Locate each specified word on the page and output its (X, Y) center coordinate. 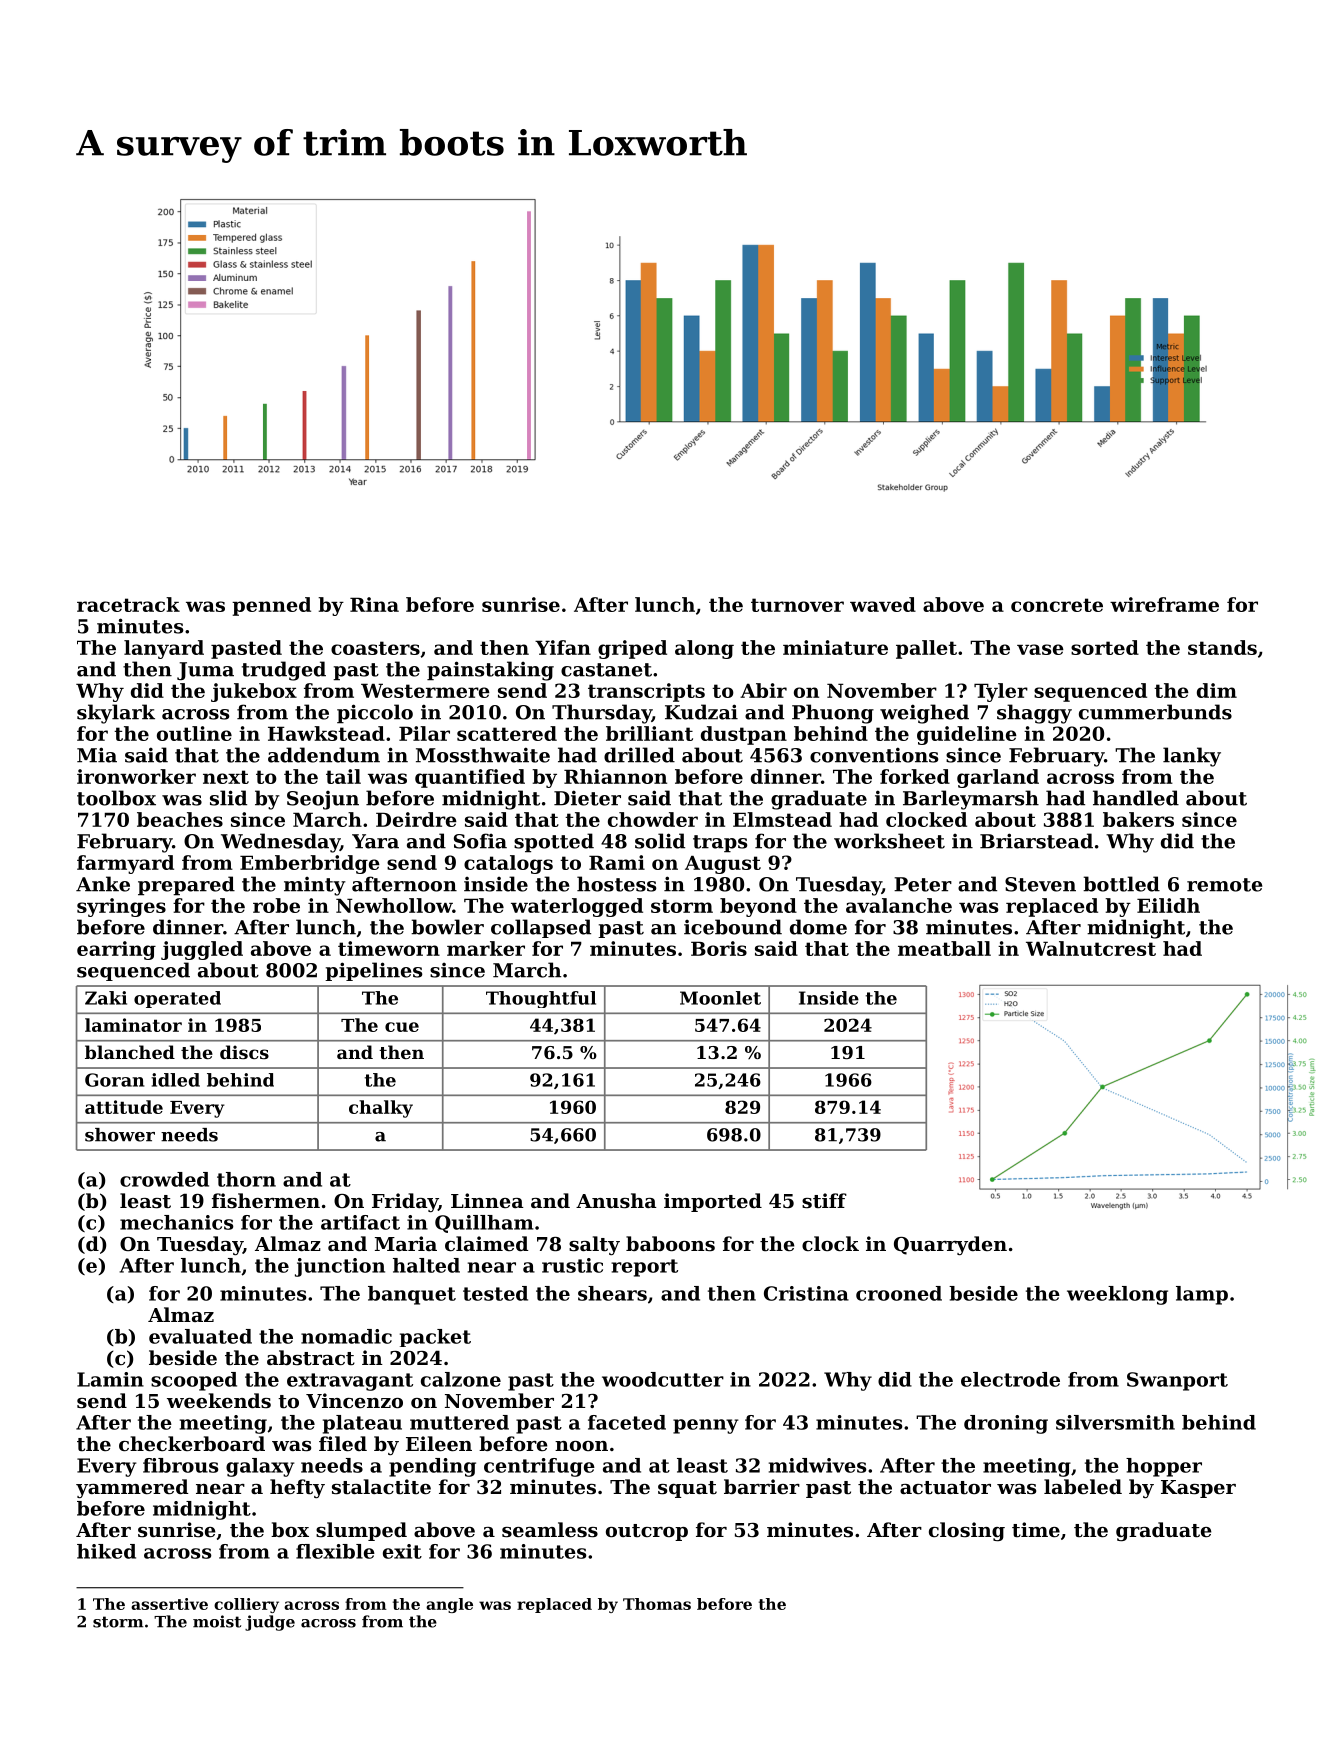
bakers (1138, 819)
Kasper (1198, 1489)
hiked (106, 1551)
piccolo (375, 714)
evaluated (200, 1336)
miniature (835, 647)
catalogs (508, 864)
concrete (1057, 605)
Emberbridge (310, 864)
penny (706, 1426)
